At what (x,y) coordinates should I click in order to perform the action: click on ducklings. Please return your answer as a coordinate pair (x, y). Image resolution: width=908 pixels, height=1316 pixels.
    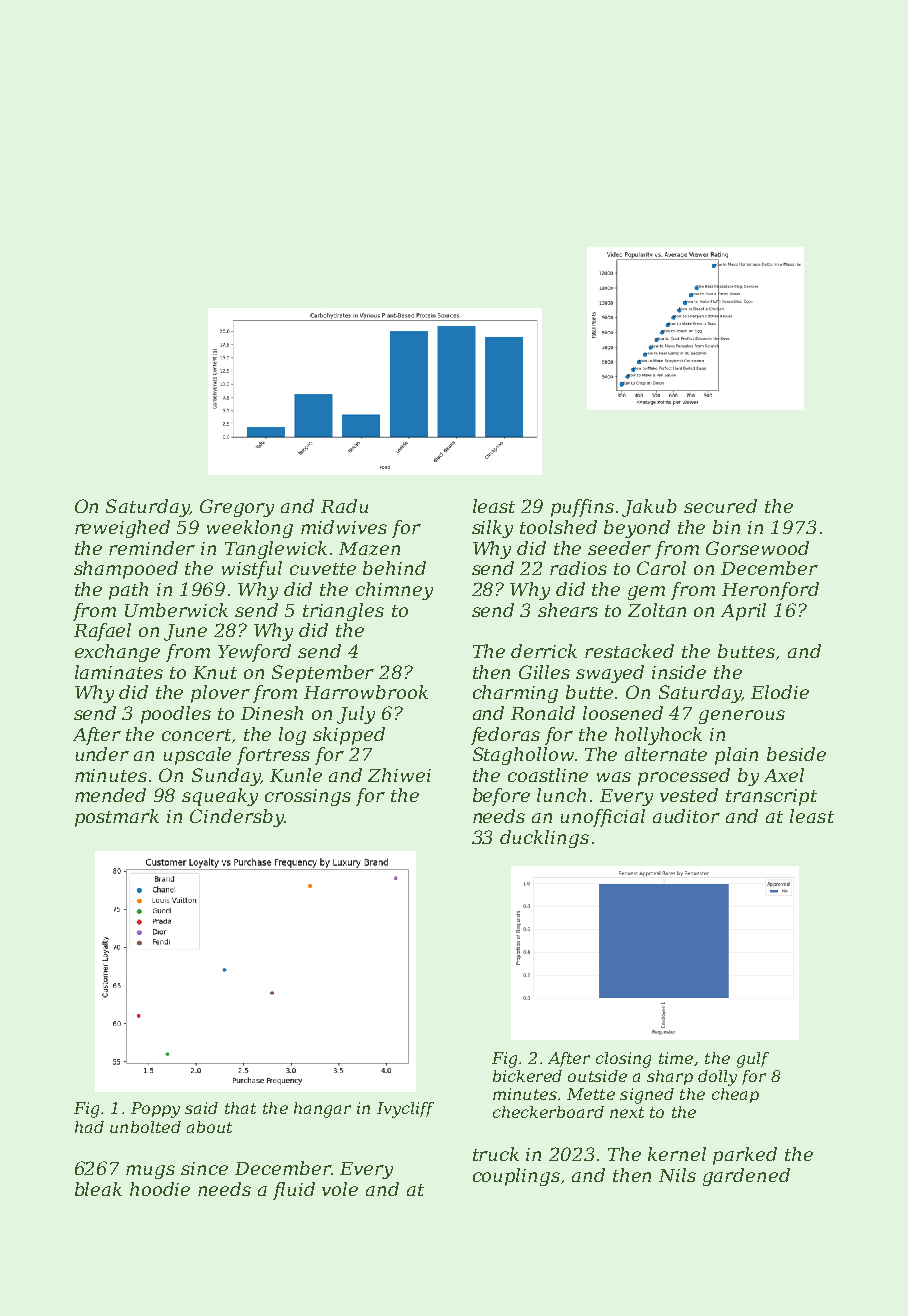
    Looking at the image, I should click on (544, 839).
